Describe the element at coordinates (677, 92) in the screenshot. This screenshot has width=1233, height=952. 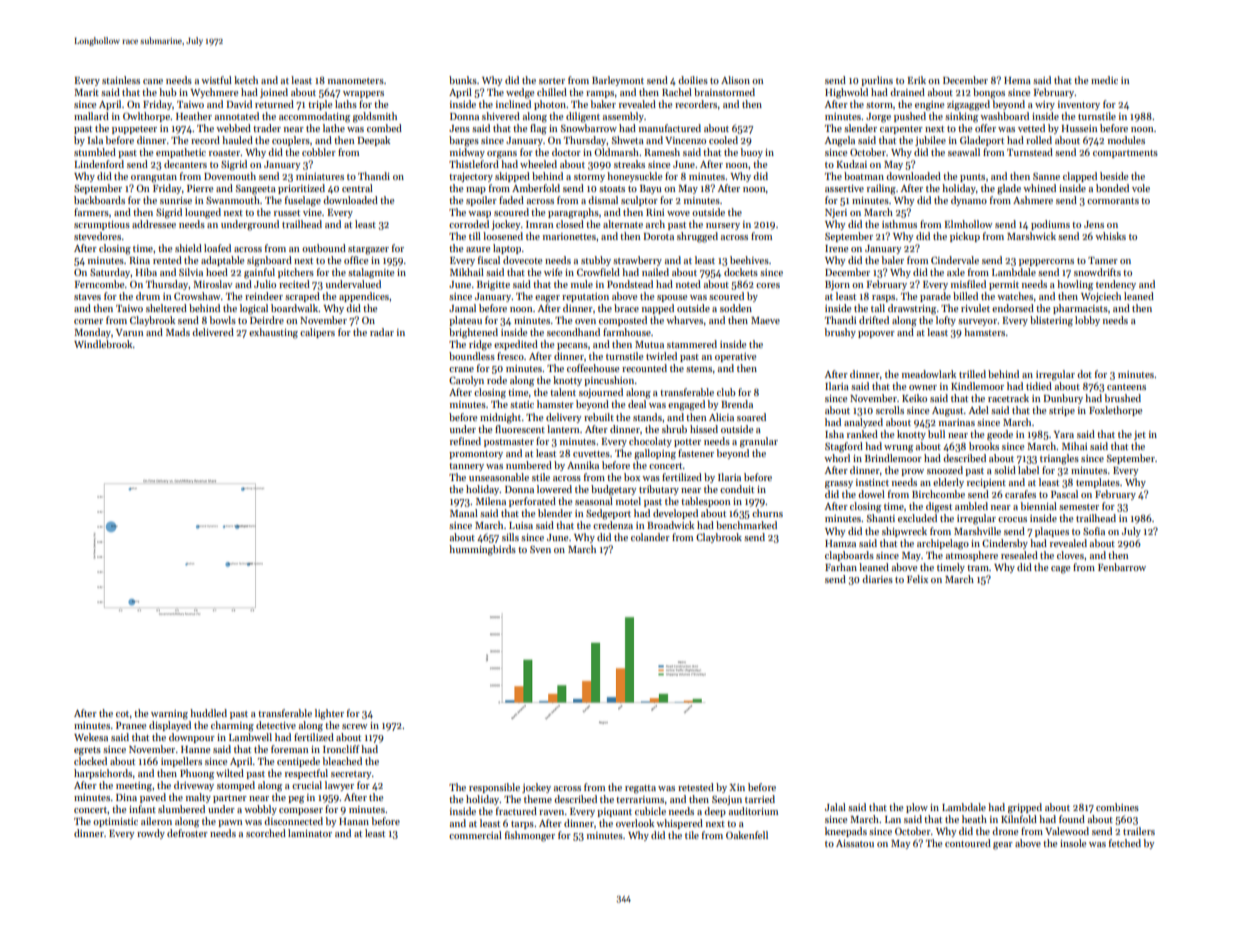
I see `Rachel` at that location.
